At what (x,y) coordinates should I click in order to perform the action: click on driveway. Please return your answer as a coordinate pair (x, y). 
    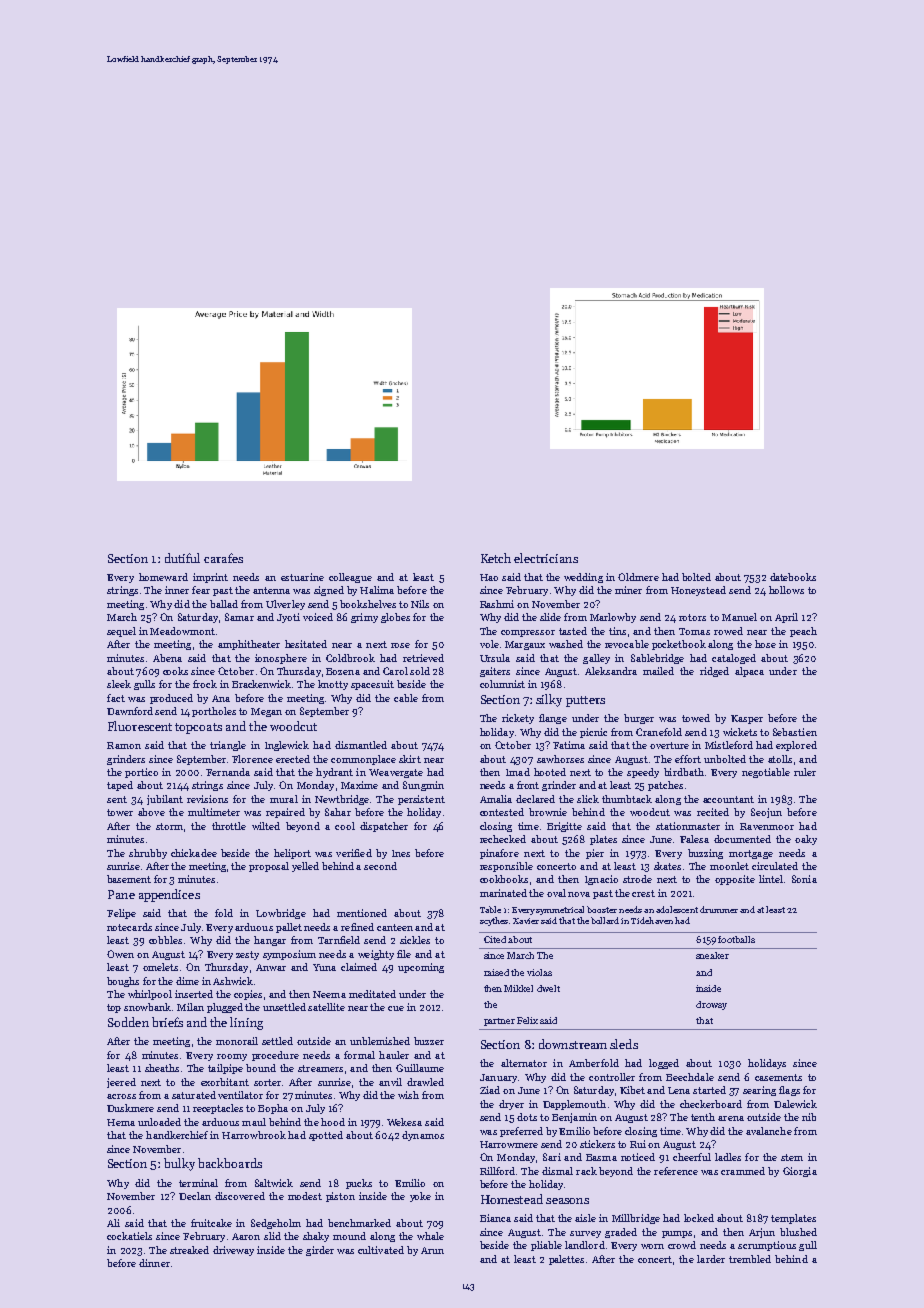
    Looking at the image, I should click on (233, 1251).
